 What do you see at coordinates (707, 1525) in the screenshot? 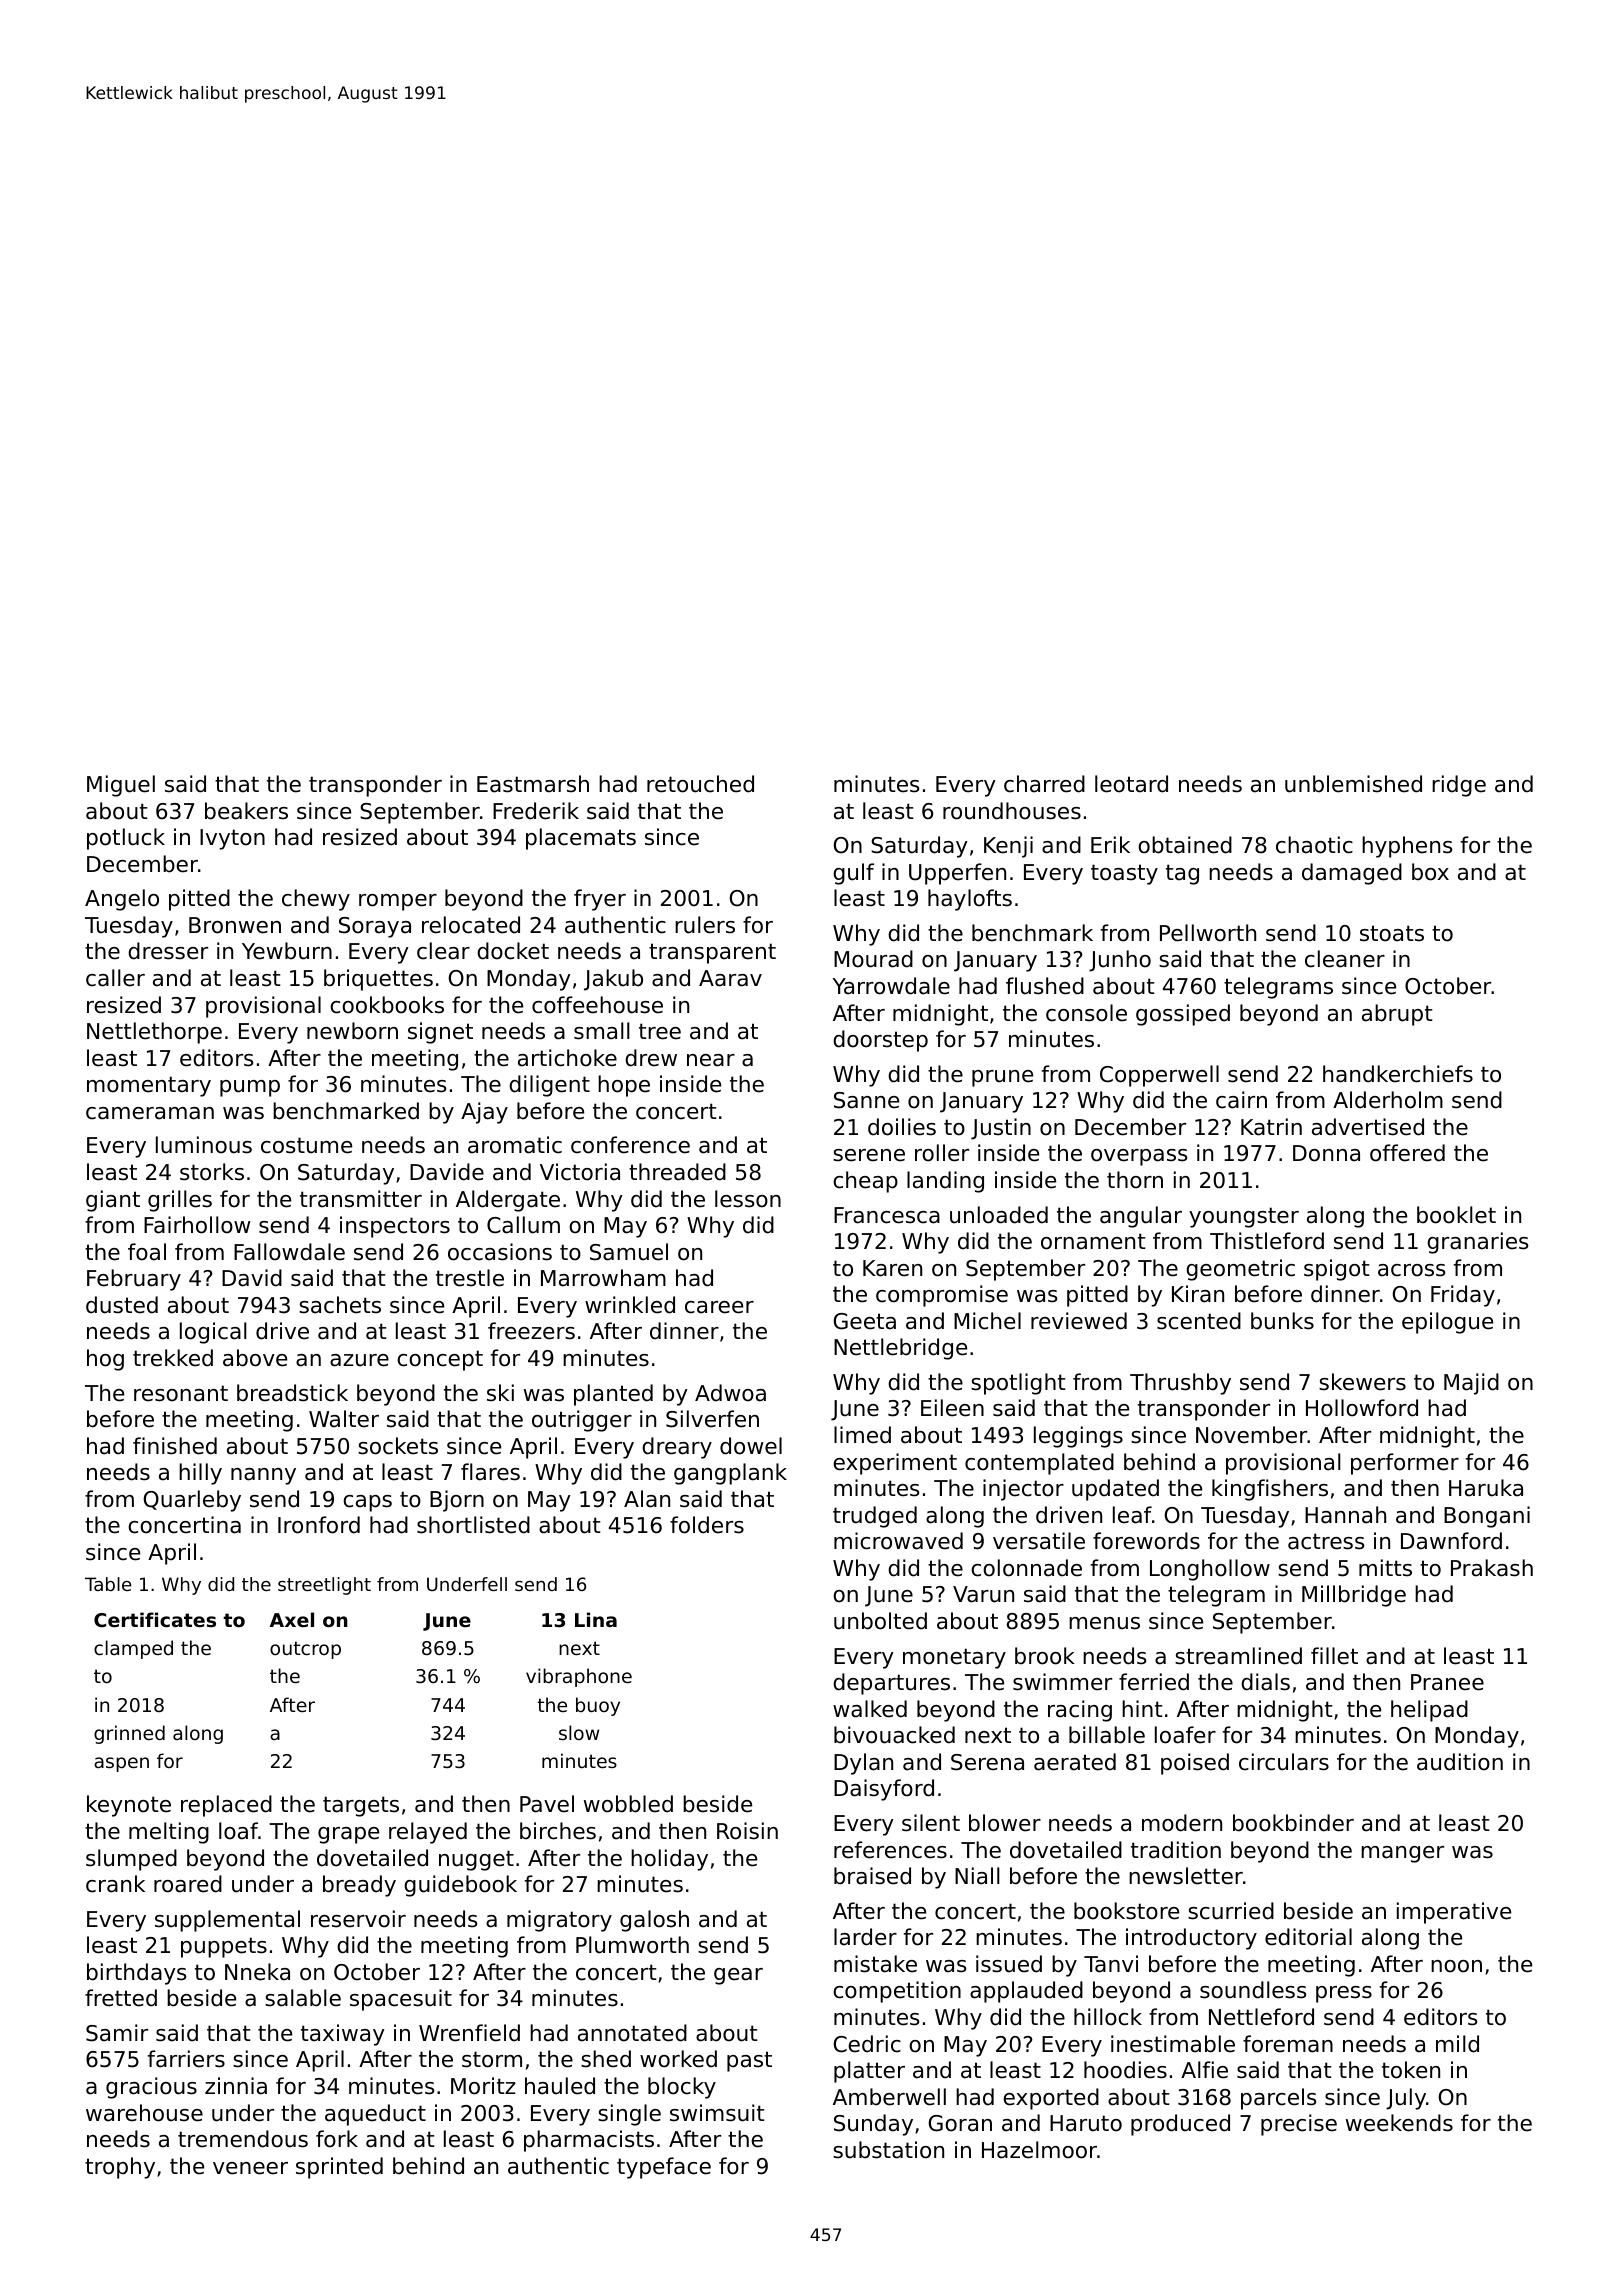
I see `folders` at bounding box center [707, 1525].
